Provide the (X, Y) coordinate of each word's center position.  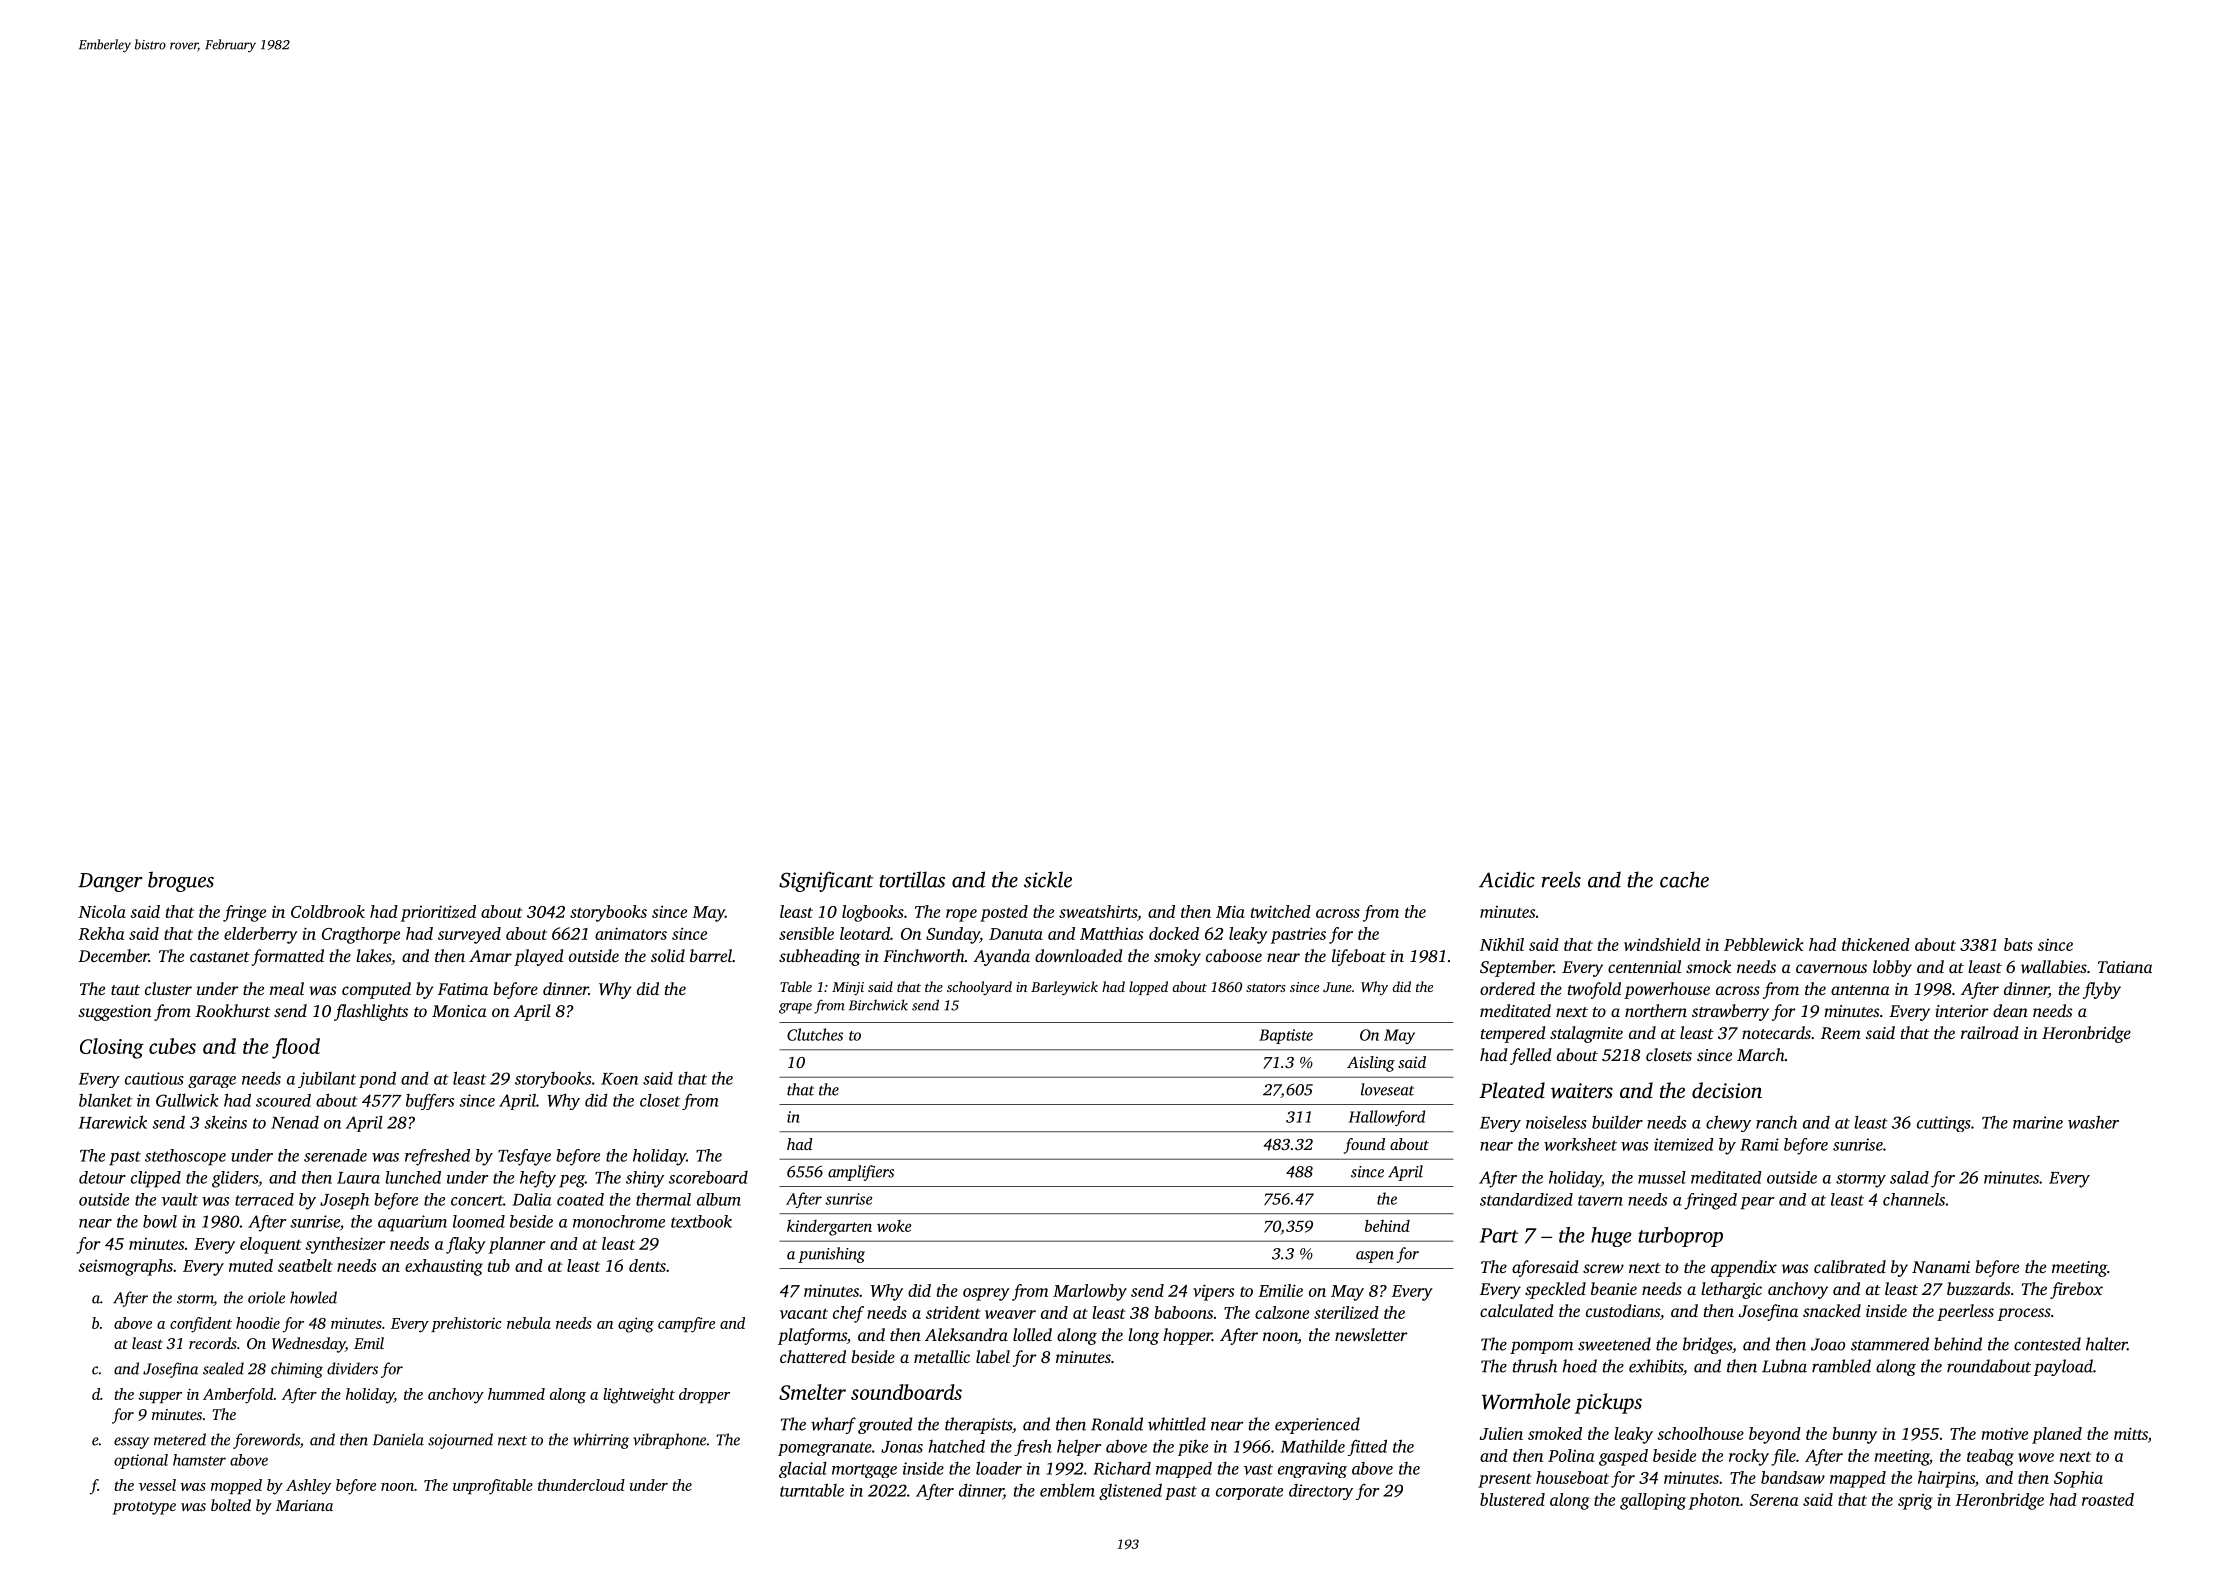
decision (1727, 1090)
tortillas (912, 879)
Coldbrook (328, 911)
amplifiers (861, 1173)
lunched (413, 1177)
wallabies (2054, 966)
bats (2018, 944)
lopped (1148, 988)
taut (125, 990)
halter (2106, 1344)
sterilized (1346, 1312)
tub (499, 1265)
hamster (199, 1460)
